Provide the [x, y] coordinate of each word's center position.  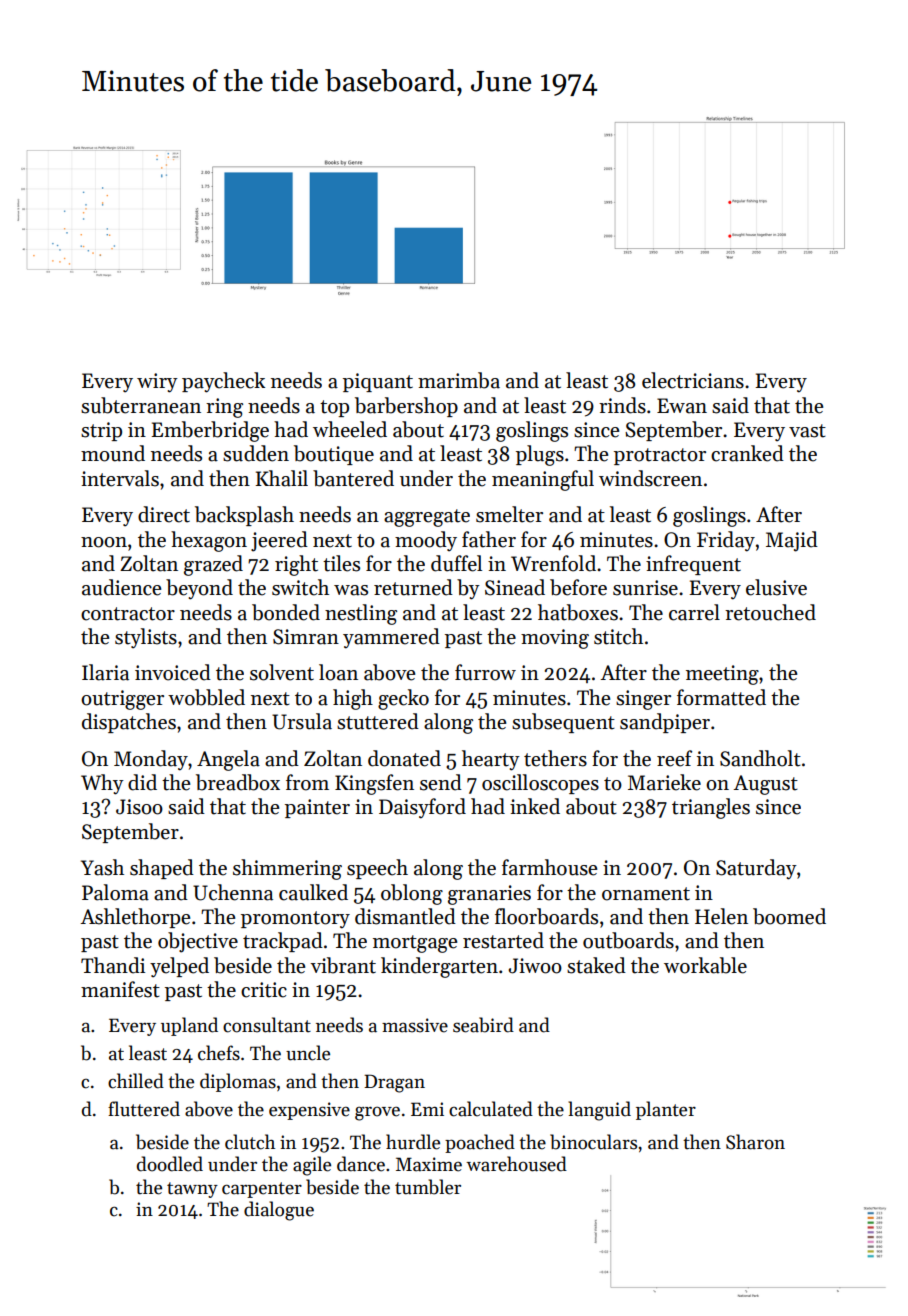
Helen [721, 916]
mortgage [415, 944]
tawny [192, 1190]
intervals [120, 478]
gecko [403, 699]
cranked [747, 453]
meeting [722, 675]
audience [121, 587]
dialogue [279, 1211]
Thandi [113, 965]
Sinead [515, 587]
